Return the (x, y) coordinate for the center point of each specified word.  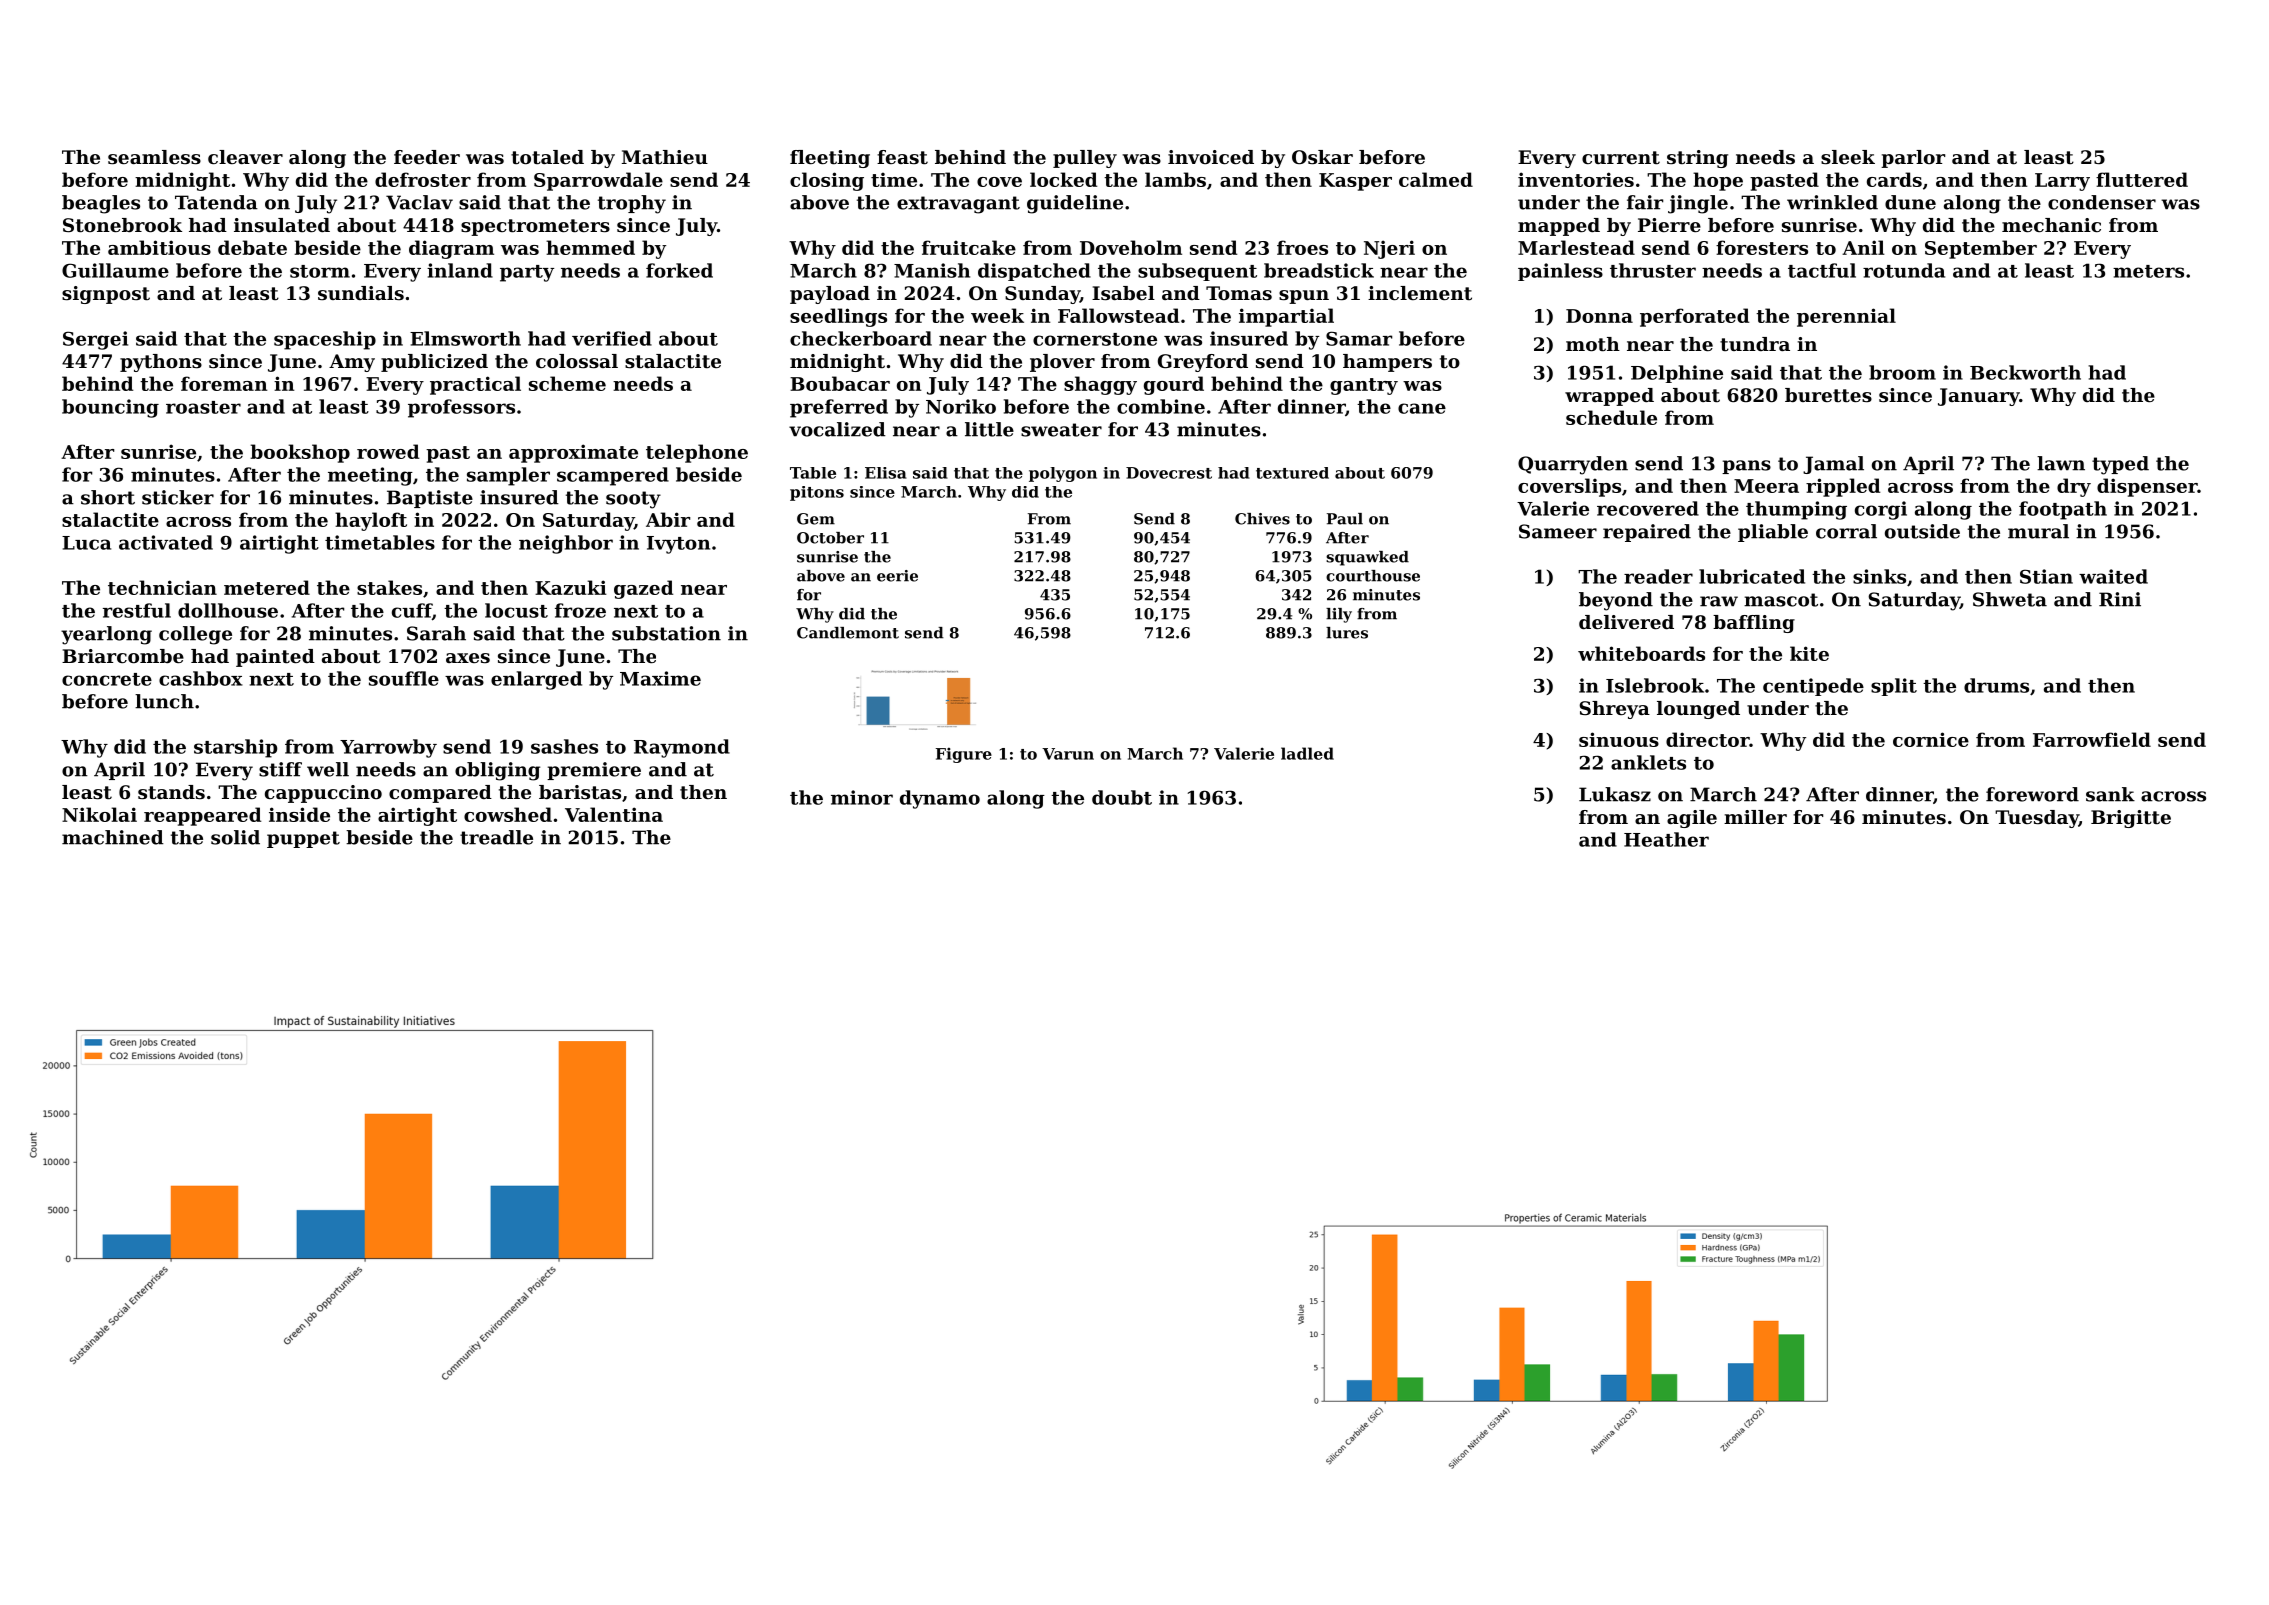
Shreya (1614, 710)
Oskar (1322, 157)
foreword (2032, 794)
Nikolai (99, 814)
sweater (1061, 430)
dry (2074, 487)
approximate (573, 453)
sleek (1848, 157)
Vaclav (419, 202)
